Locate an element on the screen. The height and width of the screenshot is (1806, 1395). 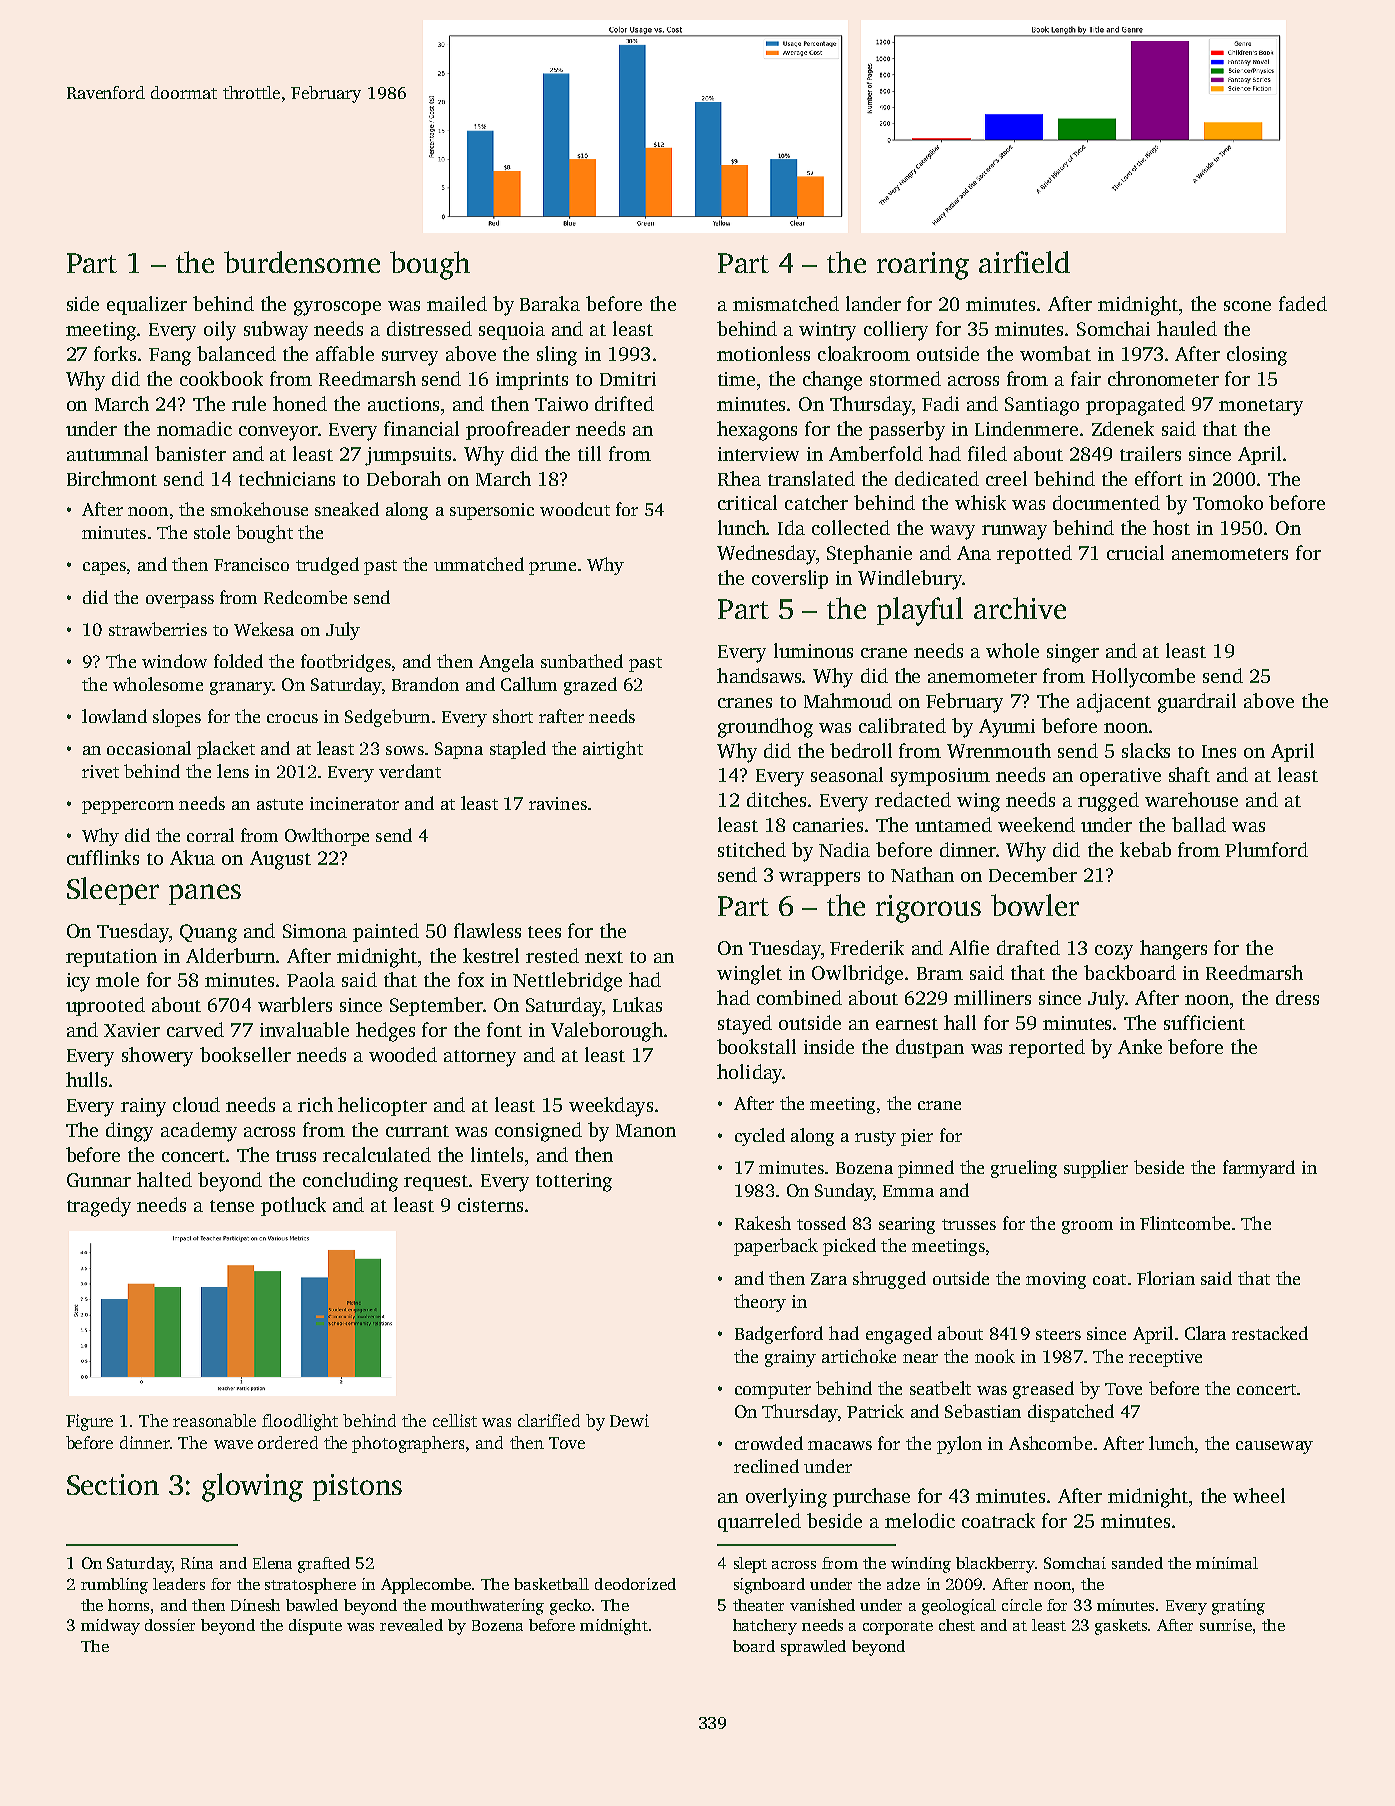
dress is located at coordinates (1297, 997).
